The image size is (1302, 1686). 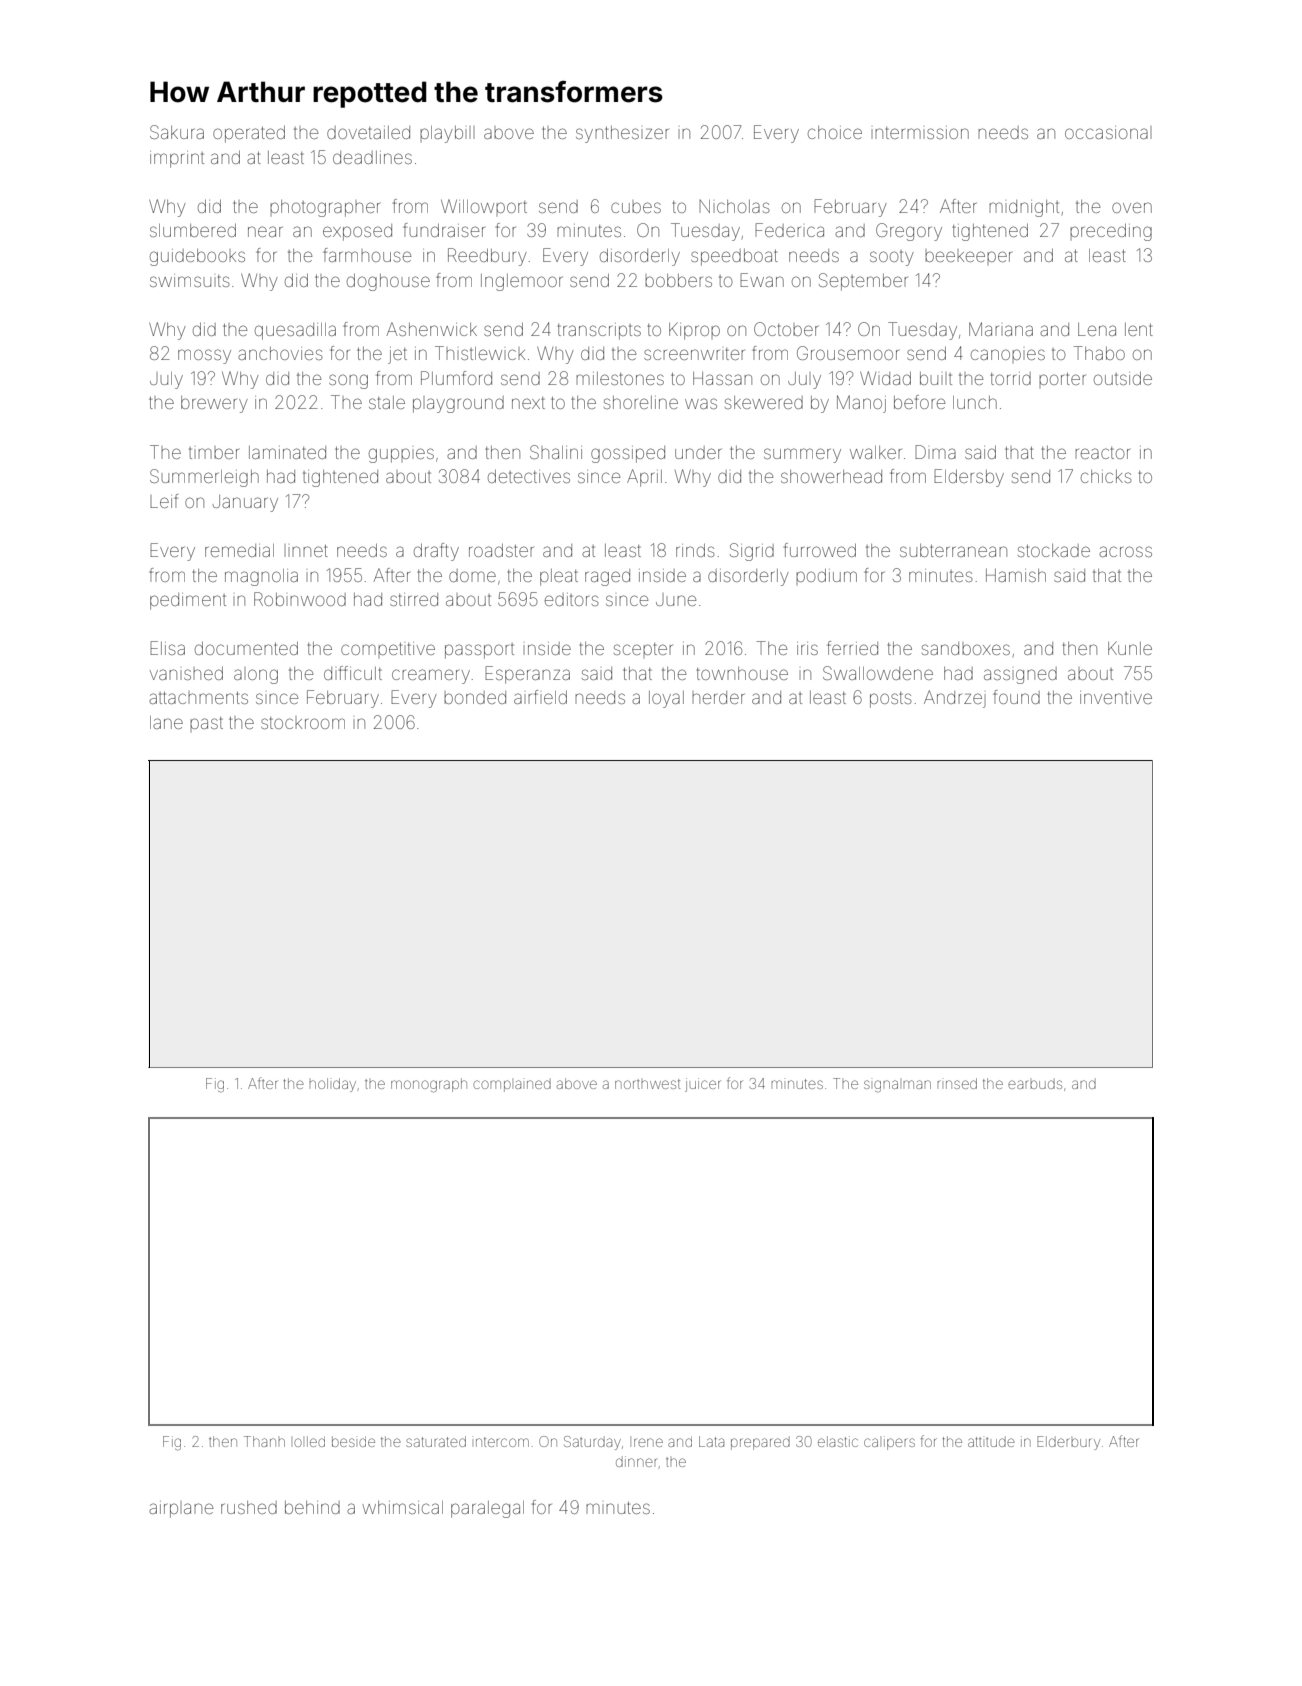 What do you see at coordinates (332, 1085) in the image?
I see `holiday` at bounding box center [332, 1085].
